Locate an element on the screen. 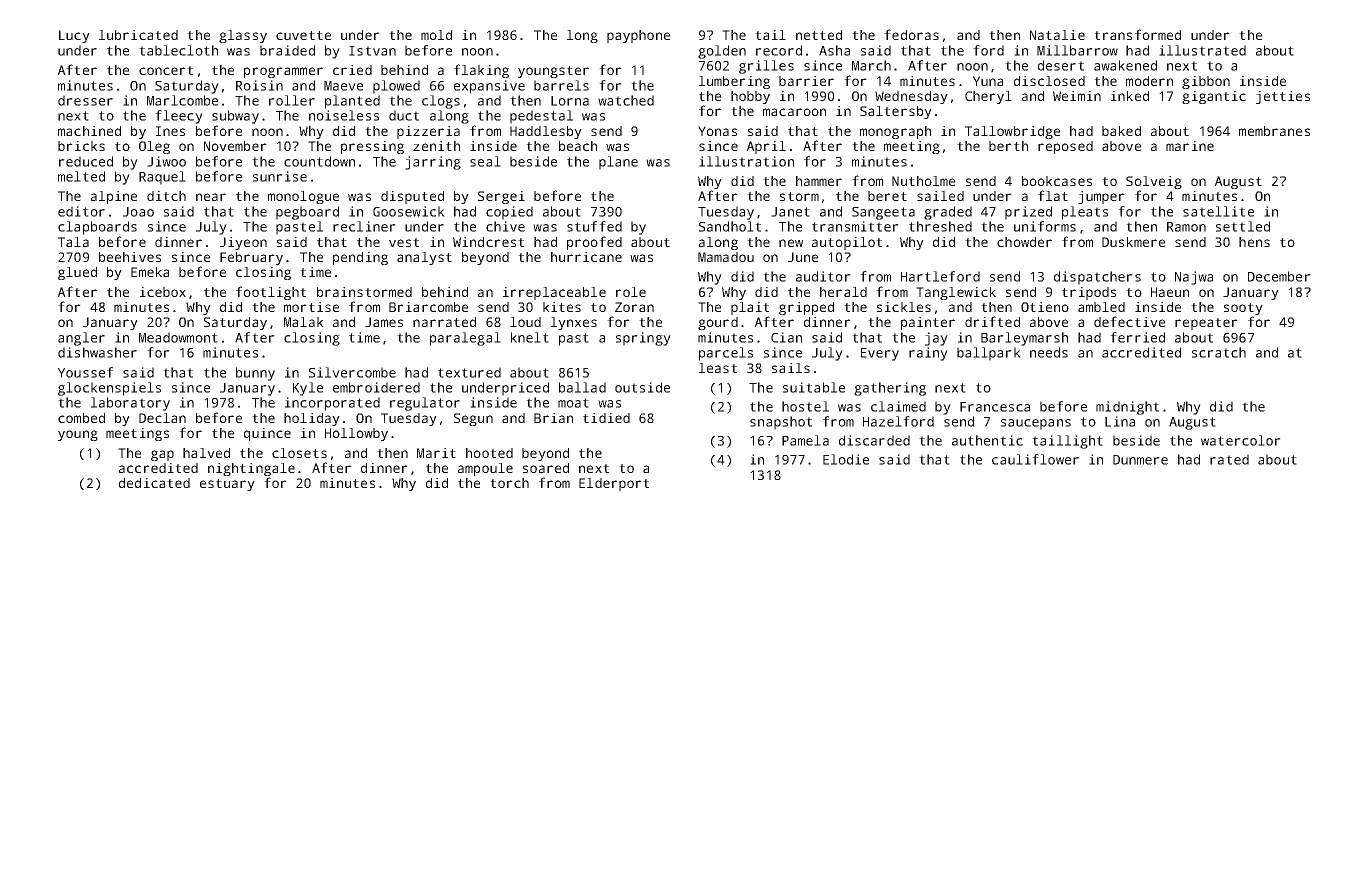 The image size is (1372, 887). role is located at coordinates (631, 292).
